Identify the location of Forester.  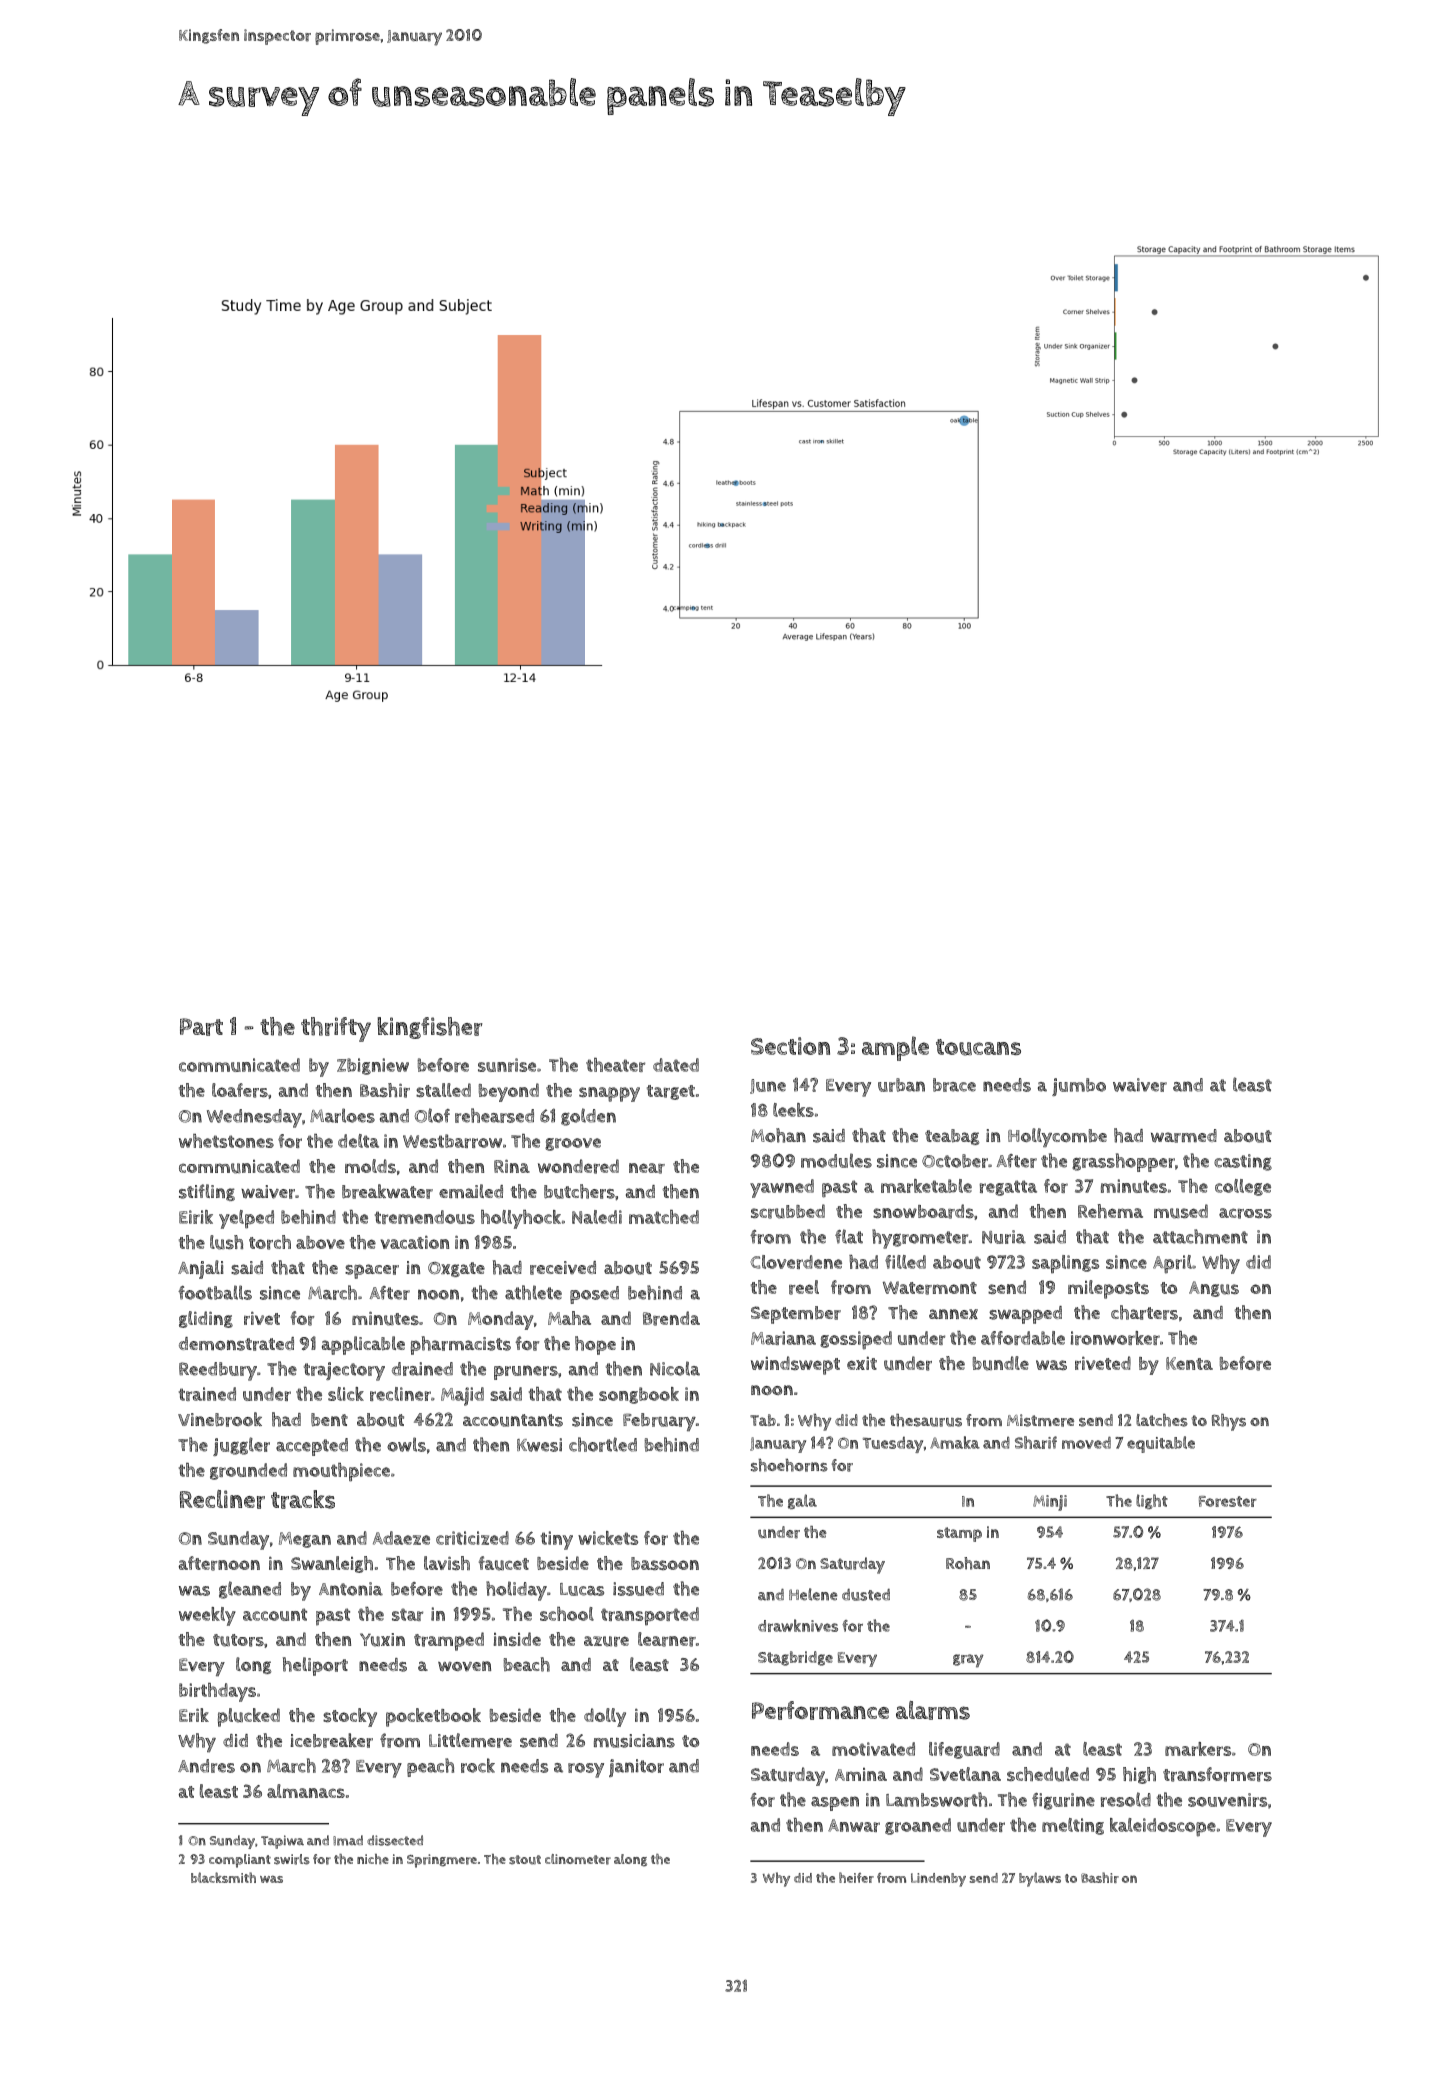
(1228, 1501).
